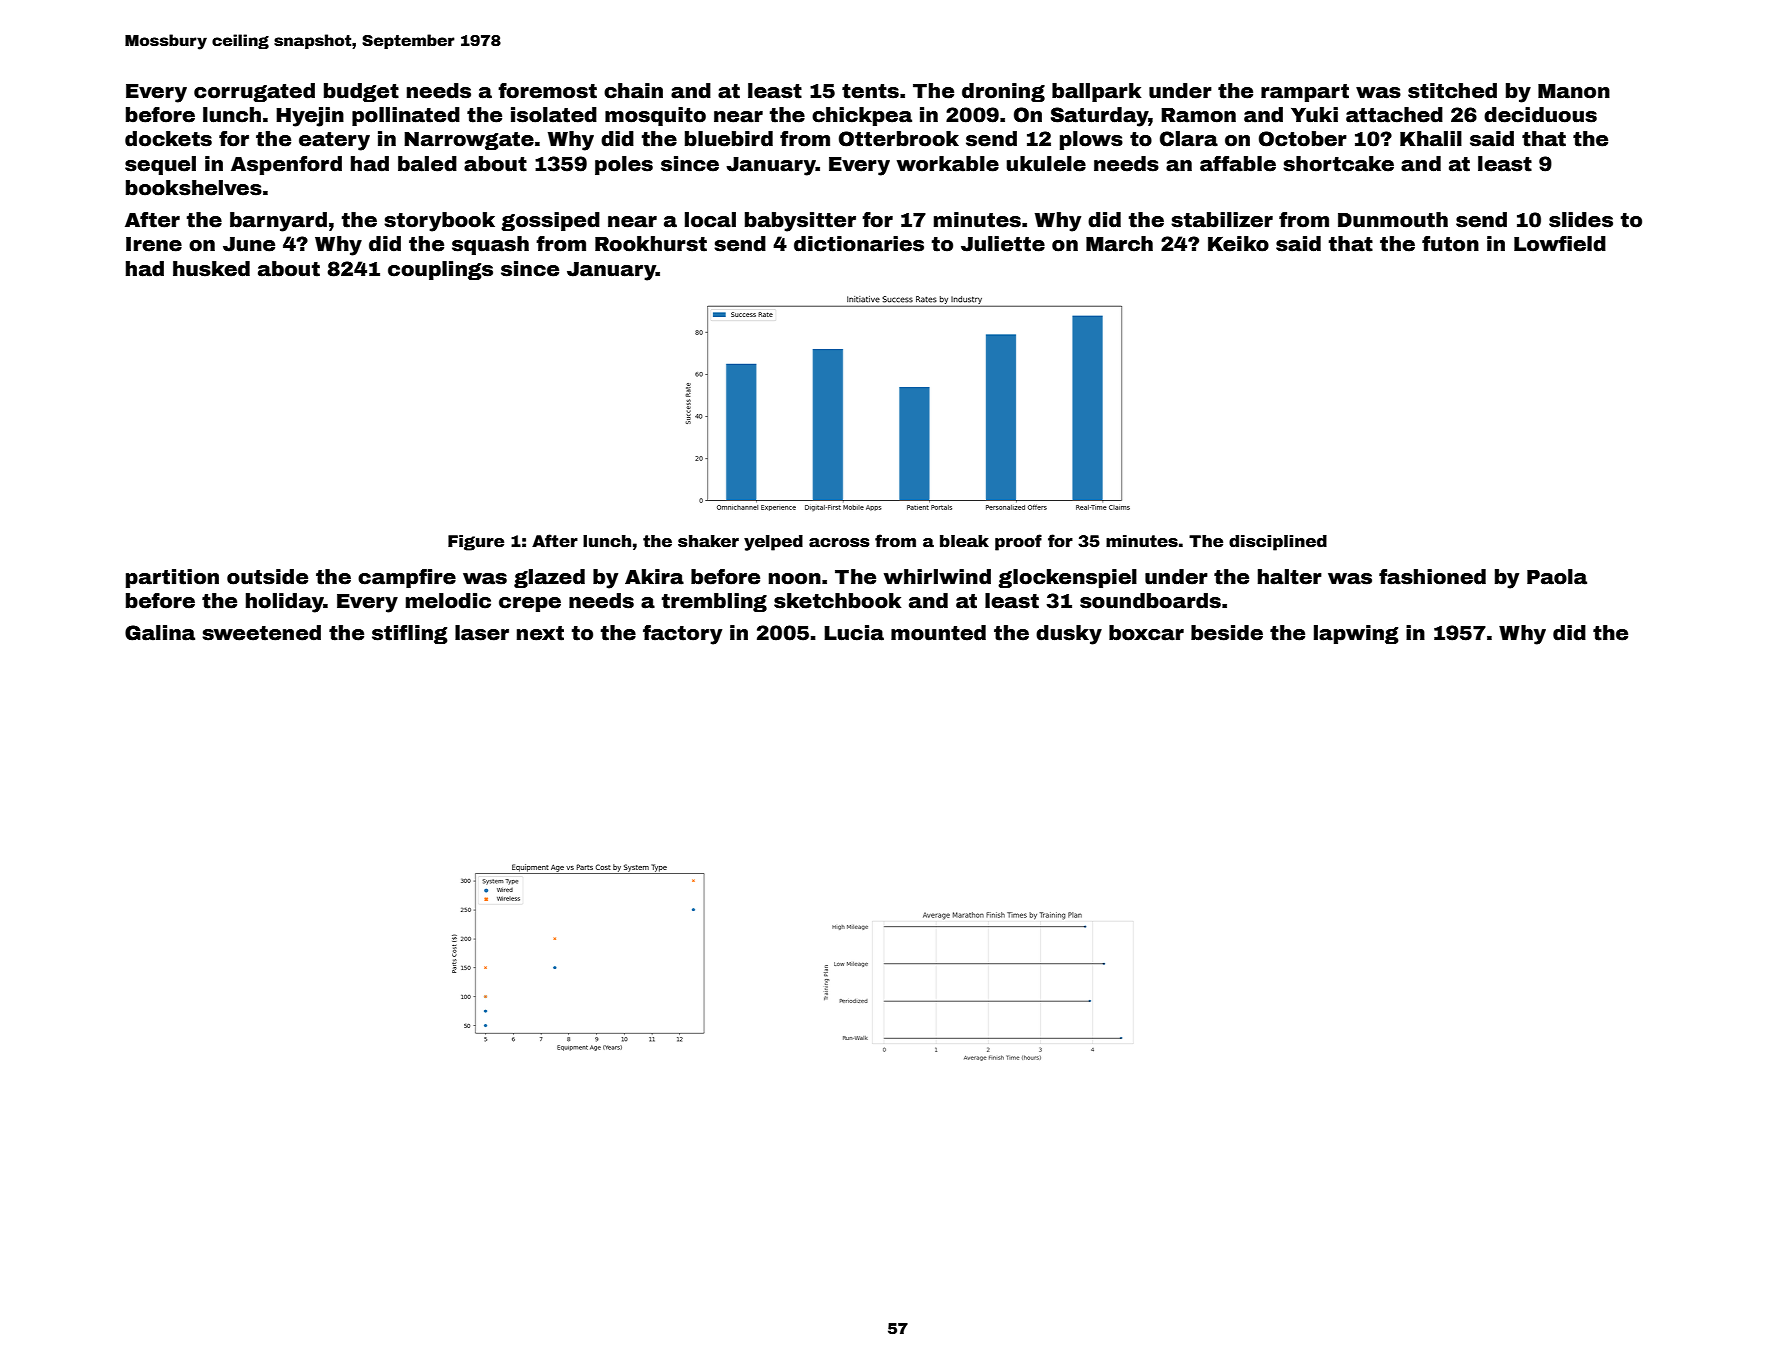 This document has height=1372, width=1775. Describe the element at coordinates (651, 244) in the document. I see `Rookhurst` at that location.
